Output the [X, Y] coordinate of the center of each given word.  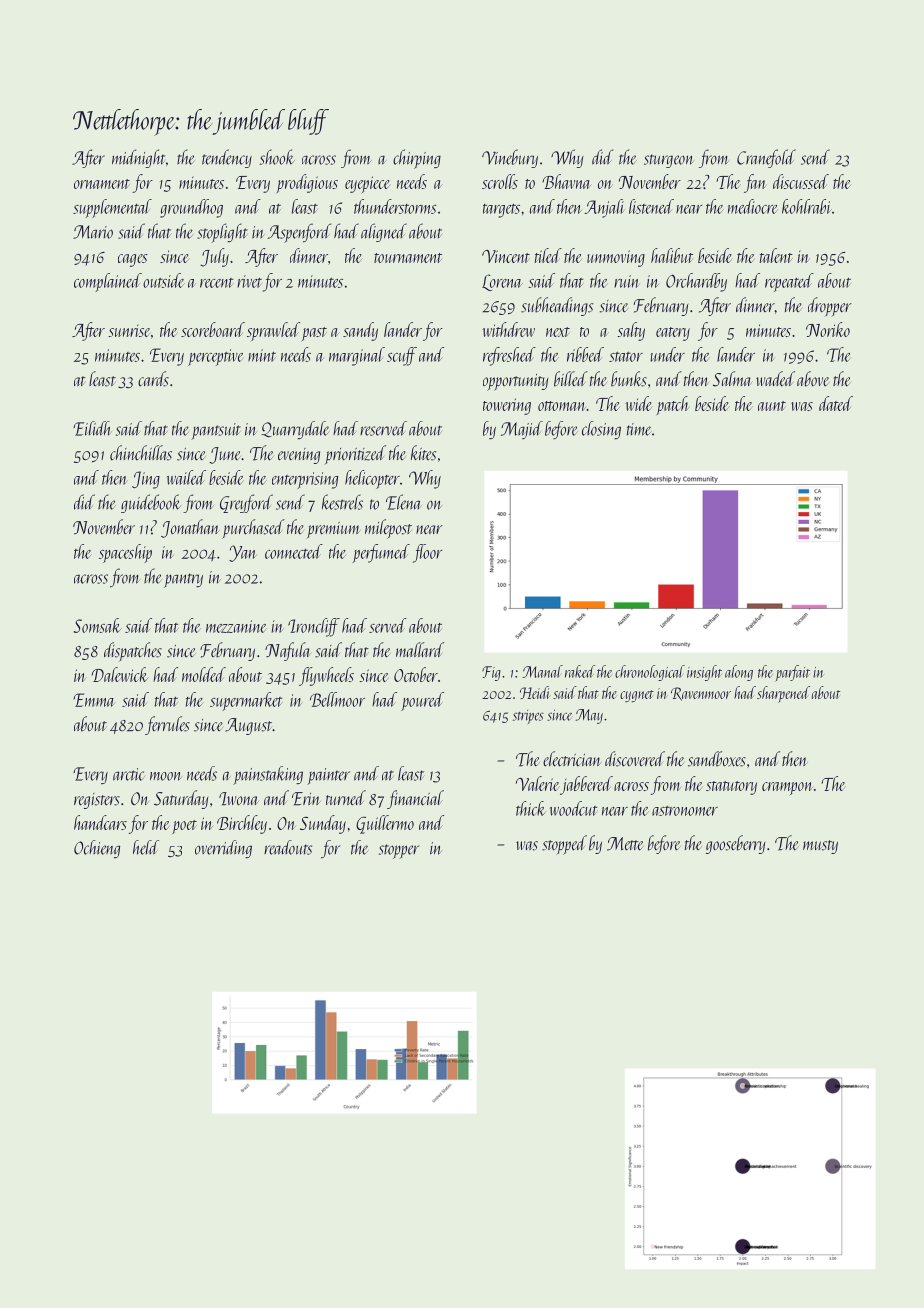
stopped [564, 845]
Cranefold [766, 158]
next [558, 332]
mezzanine [236, 626]
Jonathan [190, 528]
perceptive [216, 357]
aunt [772, 406]
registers [97, 801]
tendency [227, 158]
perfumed [381, 553]
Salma [732, 379]
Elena [404, 502]
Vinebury [510, 158]
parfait [792, 673]
